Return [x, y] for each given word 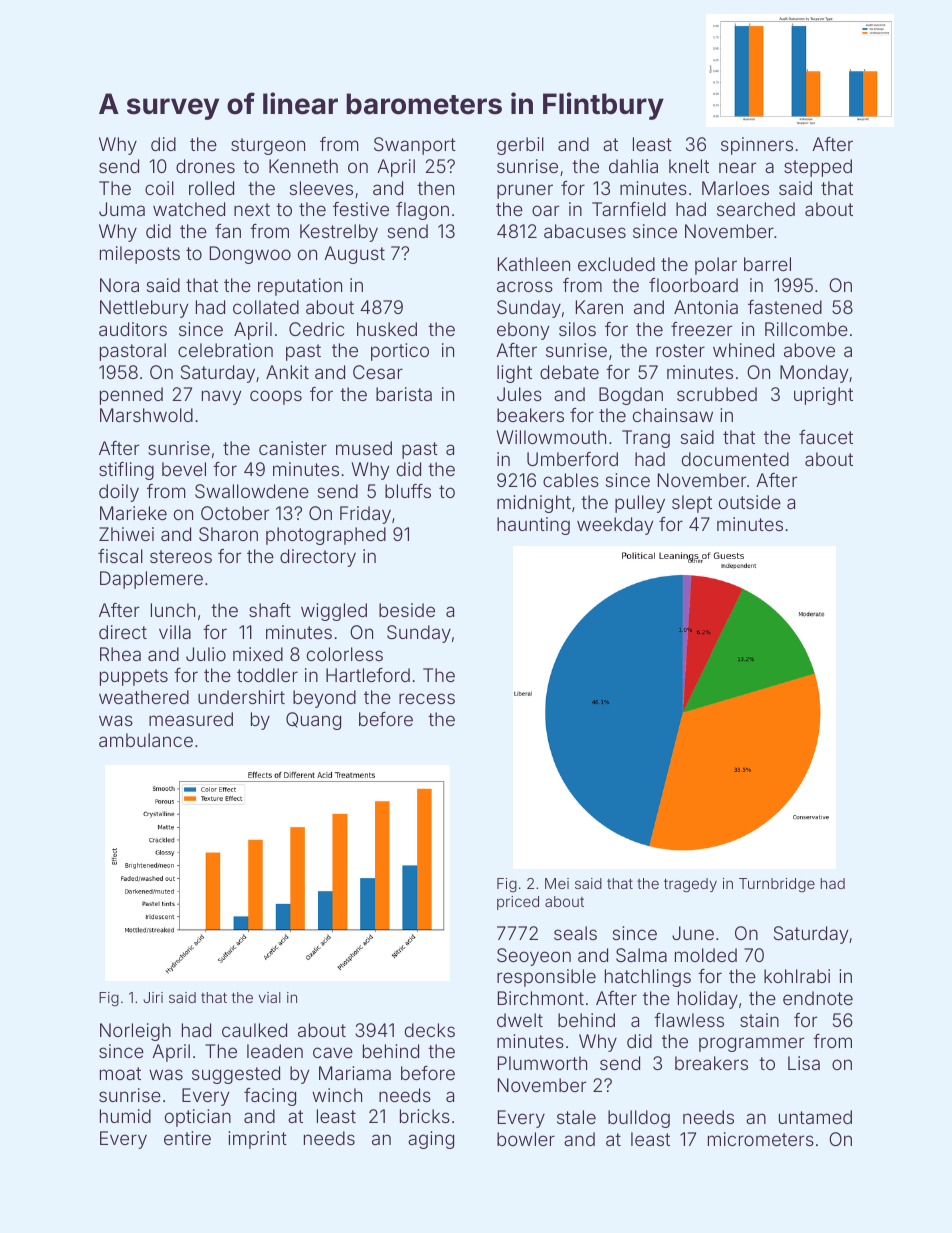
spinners [757, 146]
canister [293, 448]
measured [191, 719]
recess [427, 698]
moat [120, 1073]
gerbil [520, 146]
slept [692, 504]
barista [404, 394]
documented [735, 459]
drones [205, 166]
